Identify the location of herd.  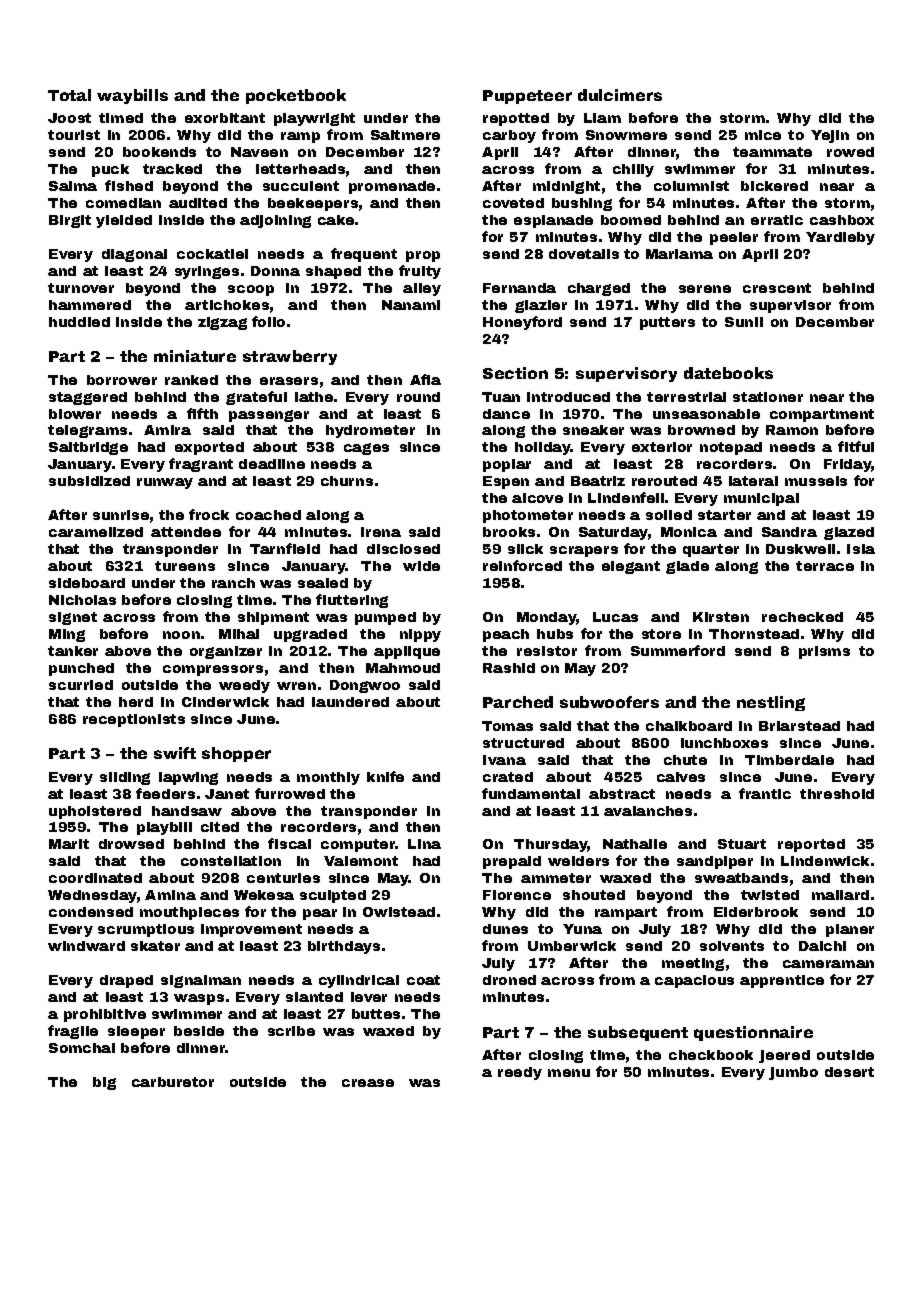
(136, 702).
